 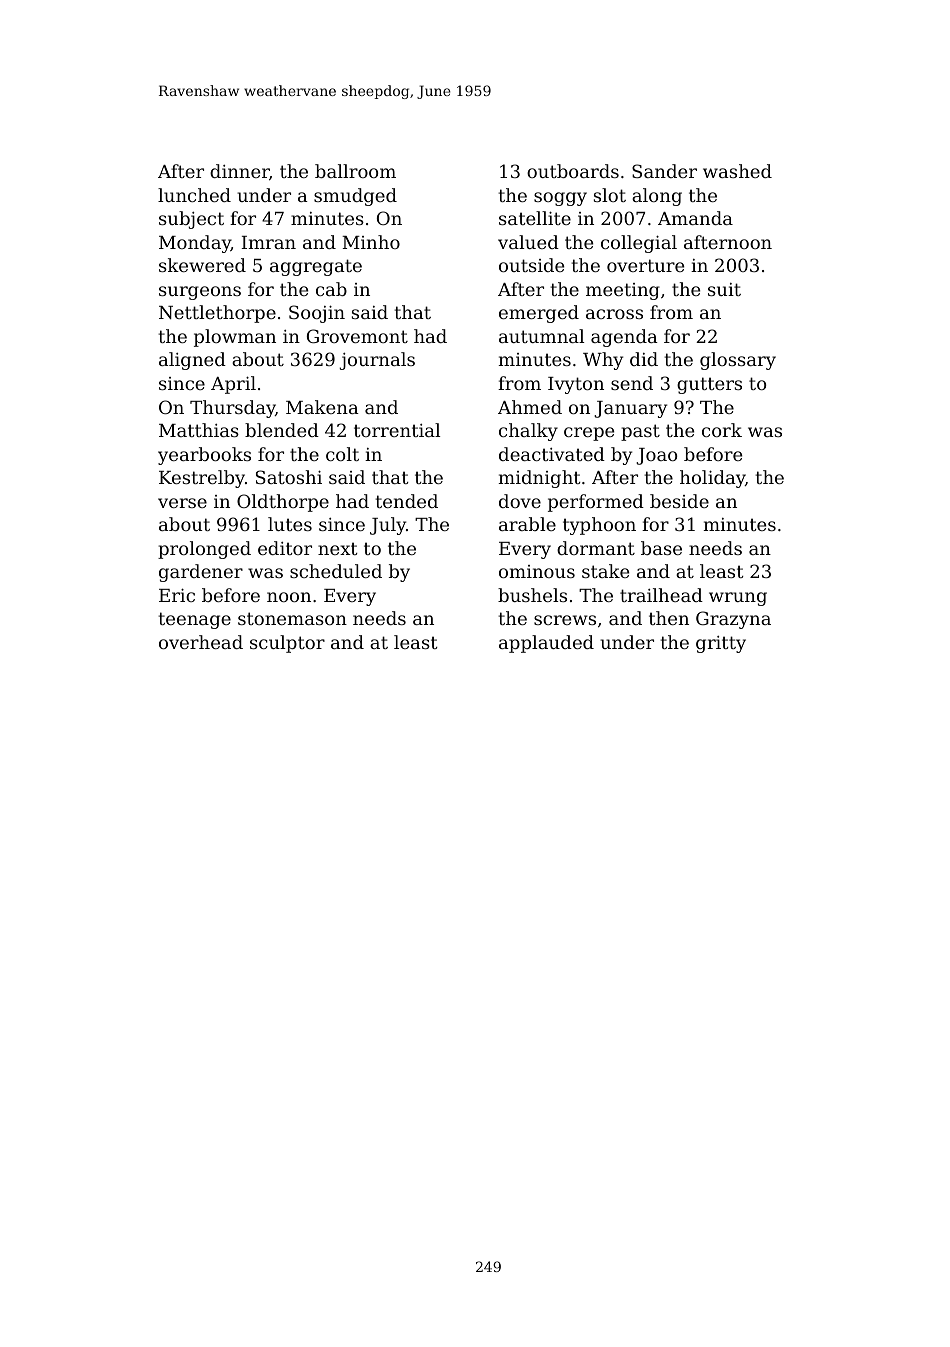 What do you see at coordinates (201, 642) in the image?
I see `overhead` at bounding box center [201, 642].
